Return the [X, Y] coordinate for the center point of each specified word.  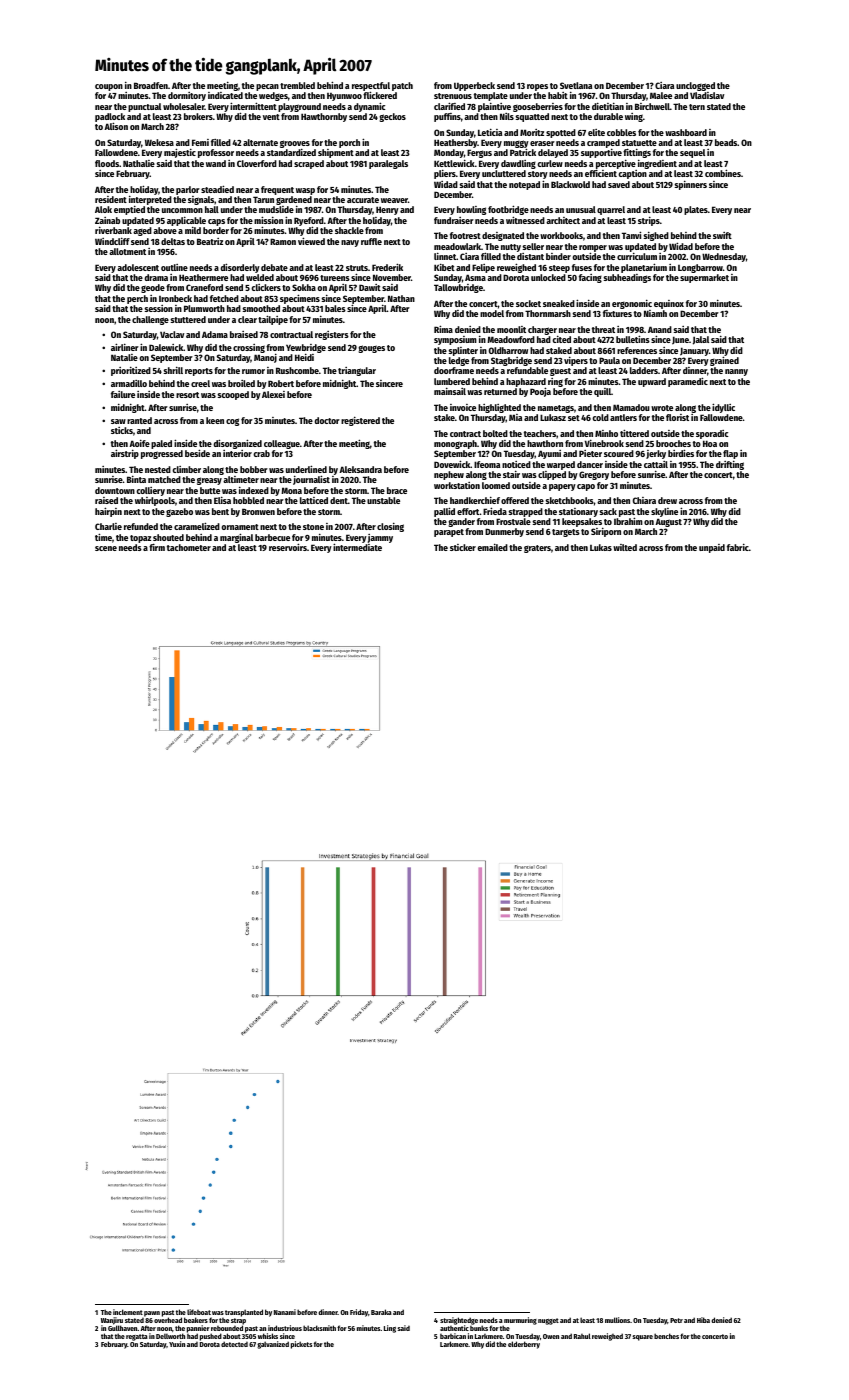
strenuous [453, 96]
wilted [625, 547]
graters [537, 549]
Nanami [285, 1312]
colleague [282, 444]
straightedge [459, 1321]
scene [106, 548]
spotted [561, 133]
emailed [492, 547]
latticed [314, 500]
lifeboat [199, 1312]
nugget [548, 1321]
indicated [225, 95]
